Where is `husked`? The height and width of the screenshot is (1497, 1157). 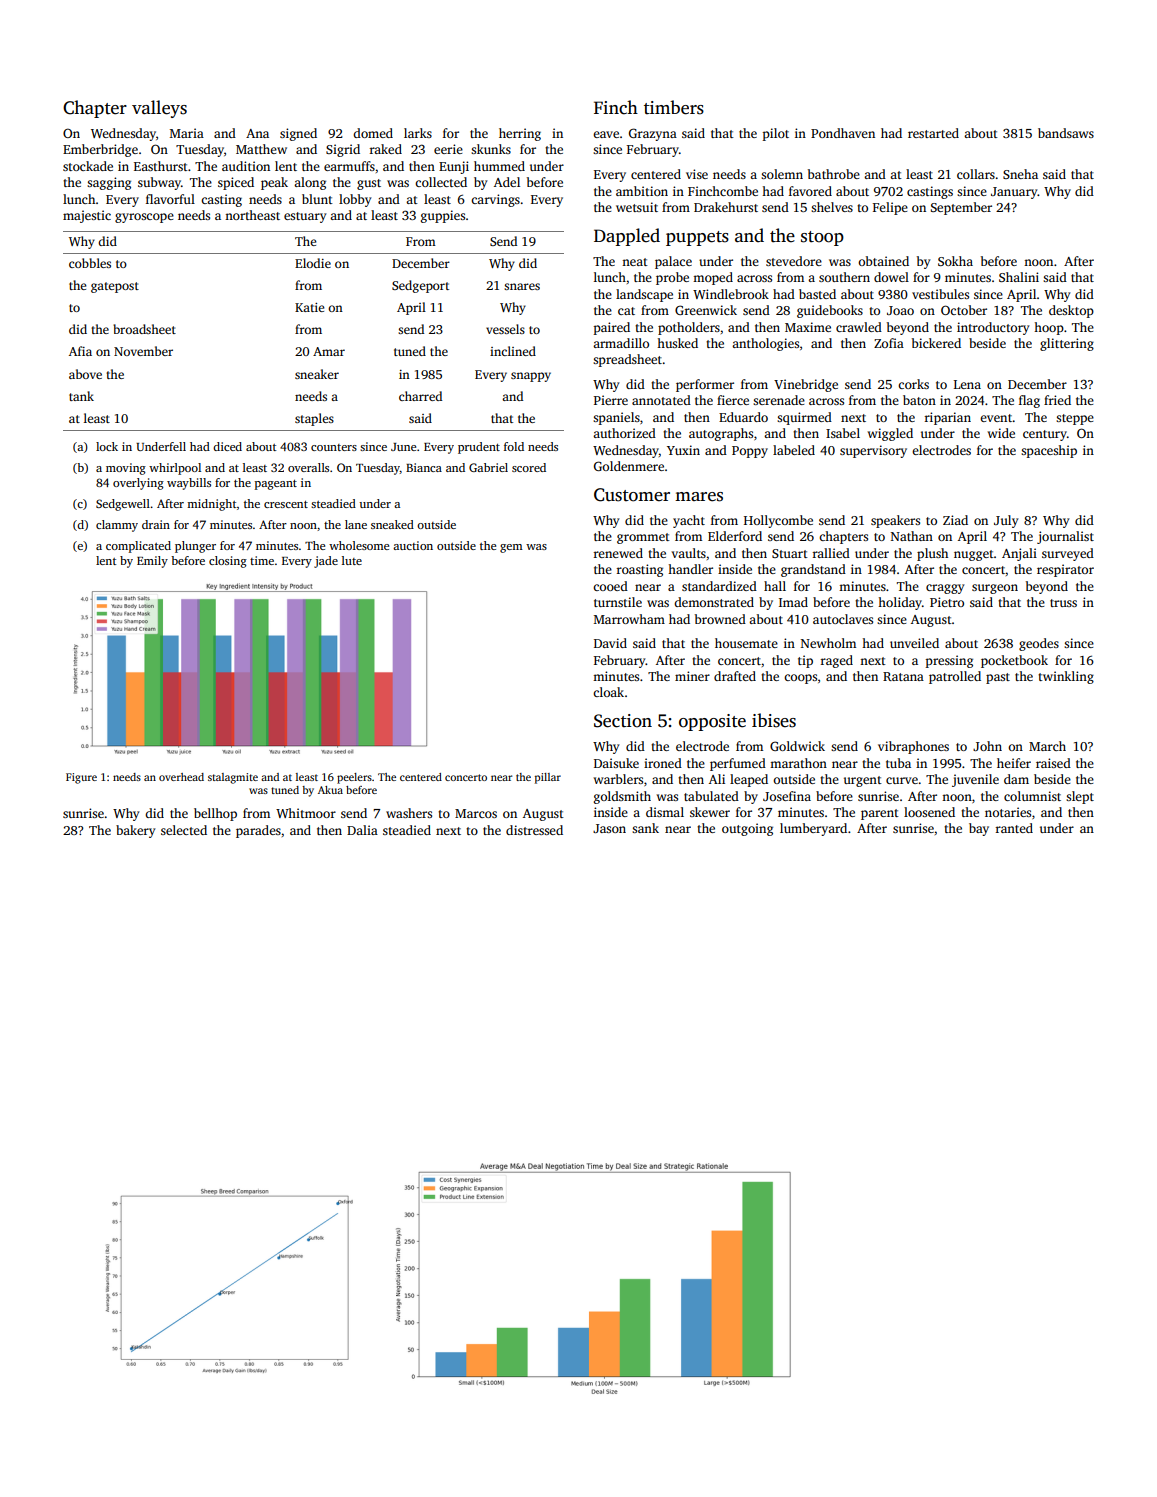 husked is located at coordinates (677, 343).
